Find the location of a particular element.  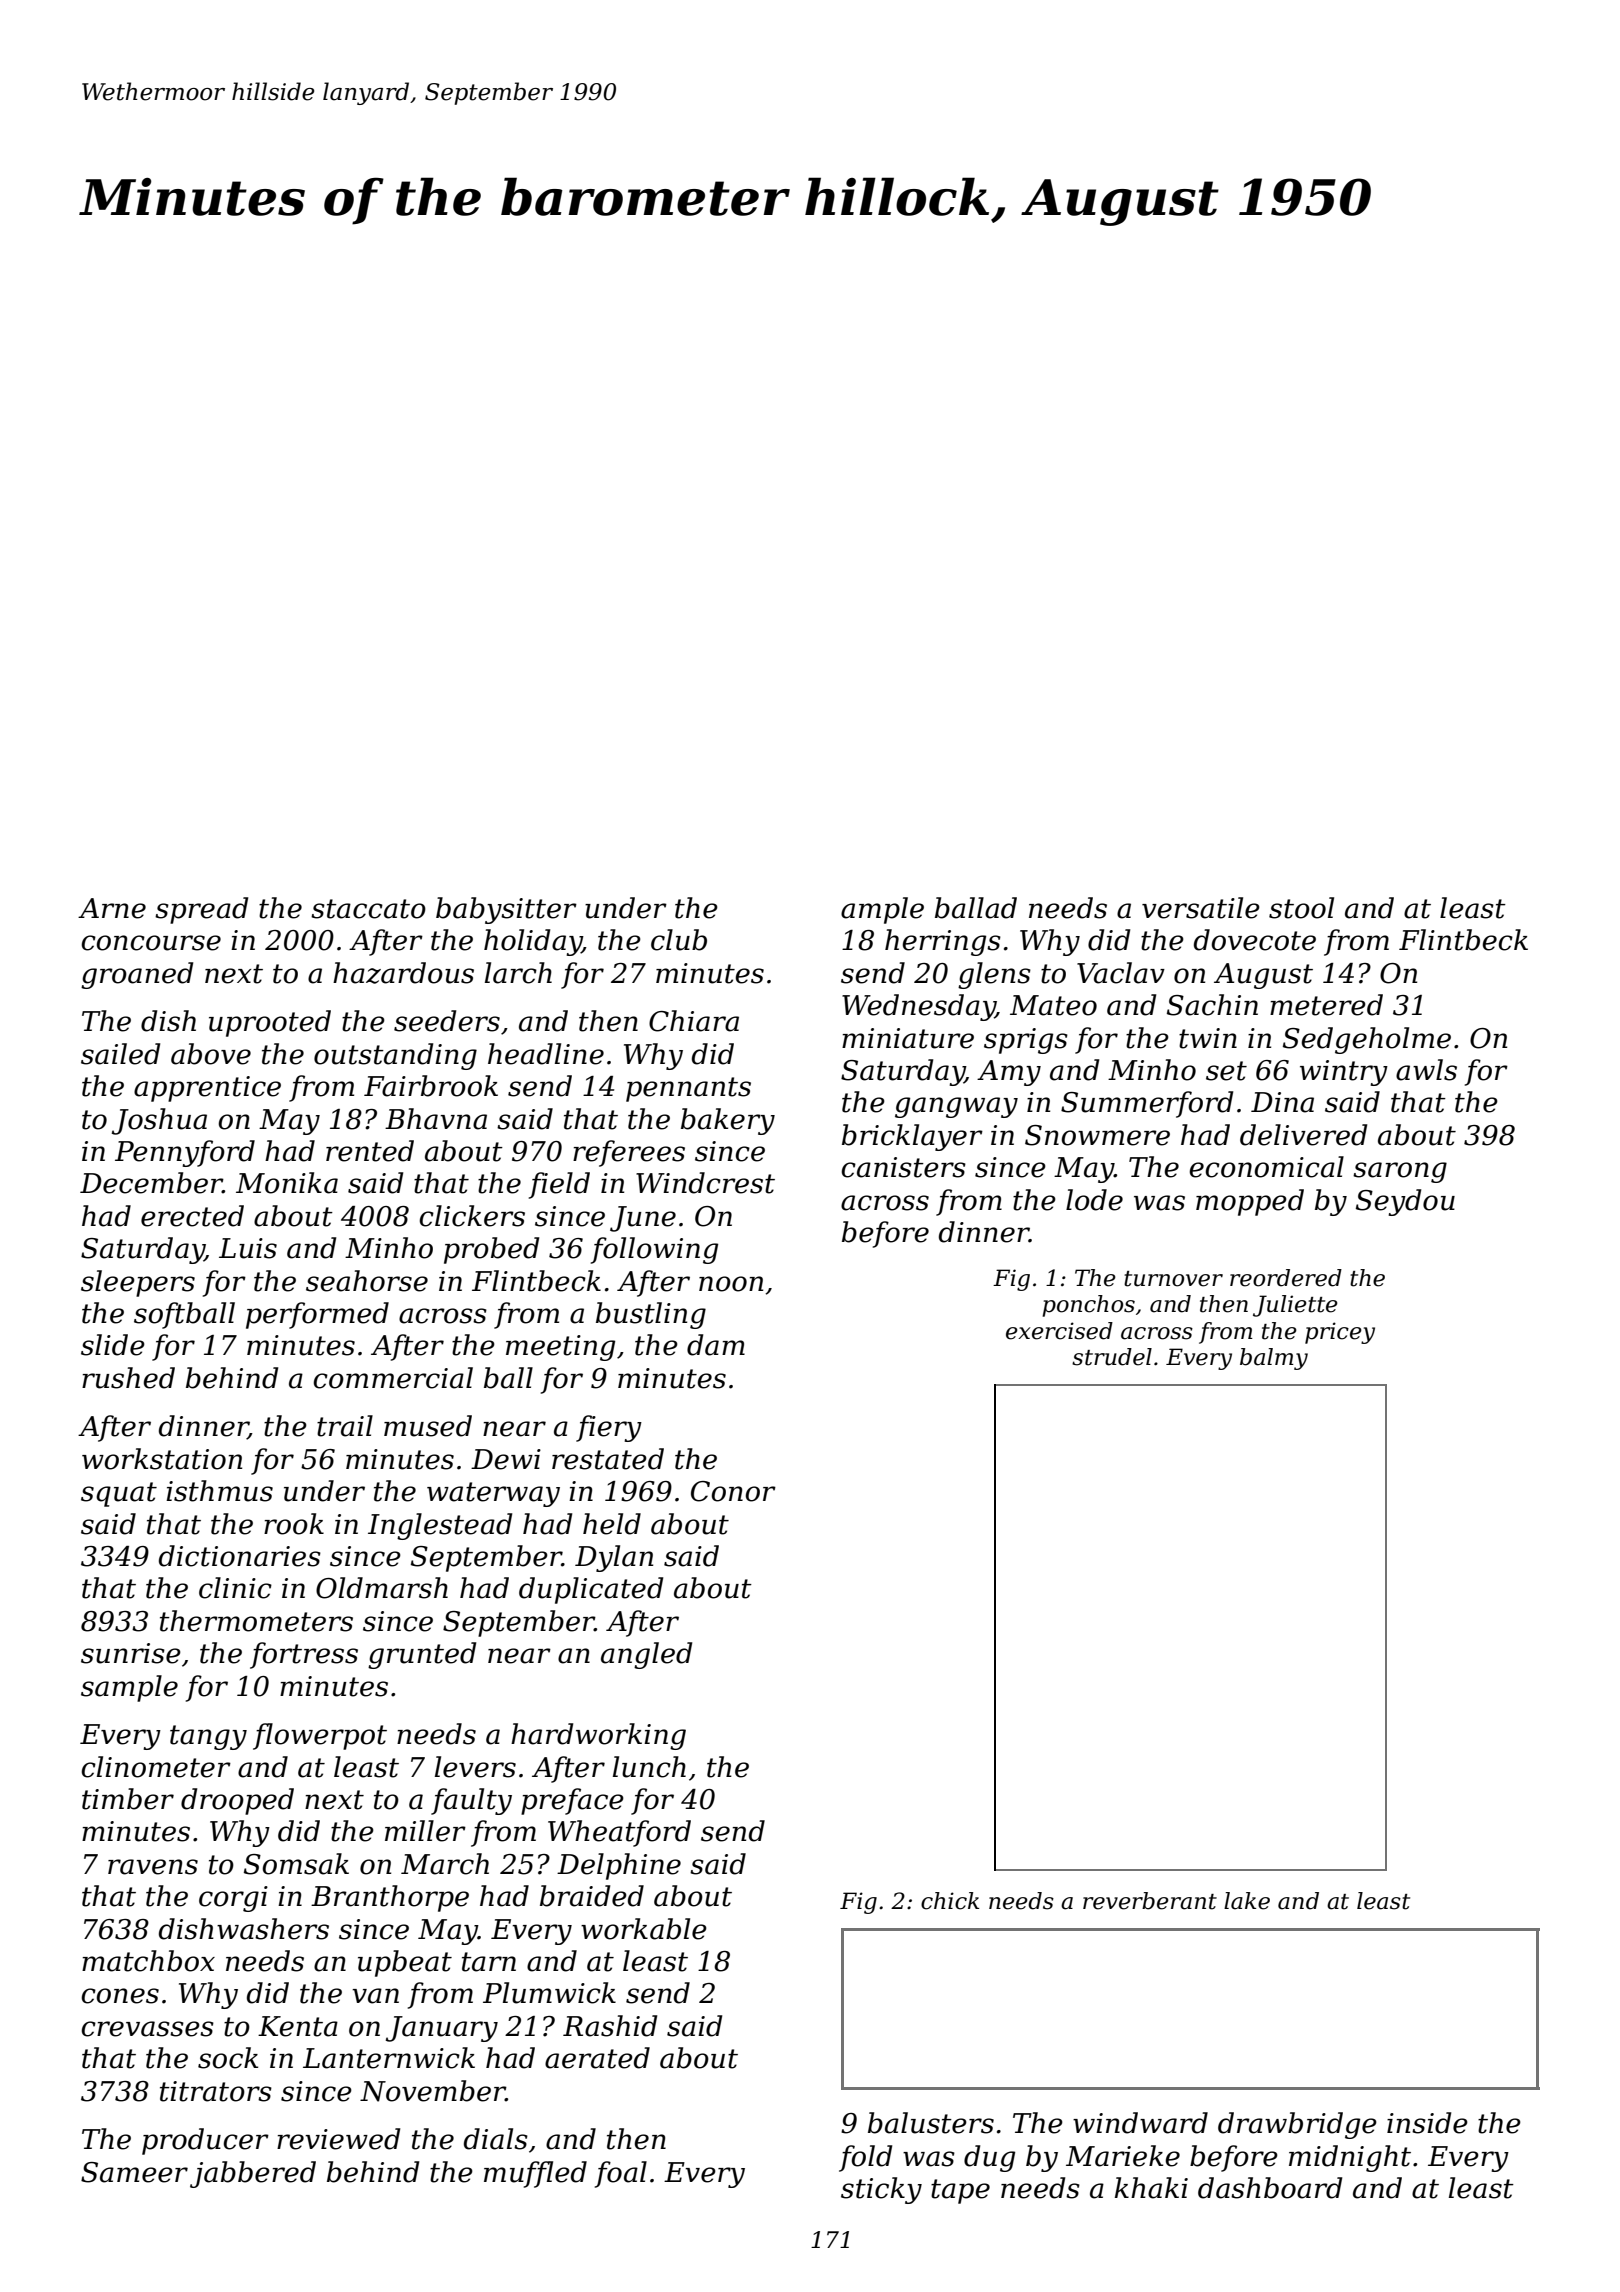

cones is located at coordinates (120, 1996).
